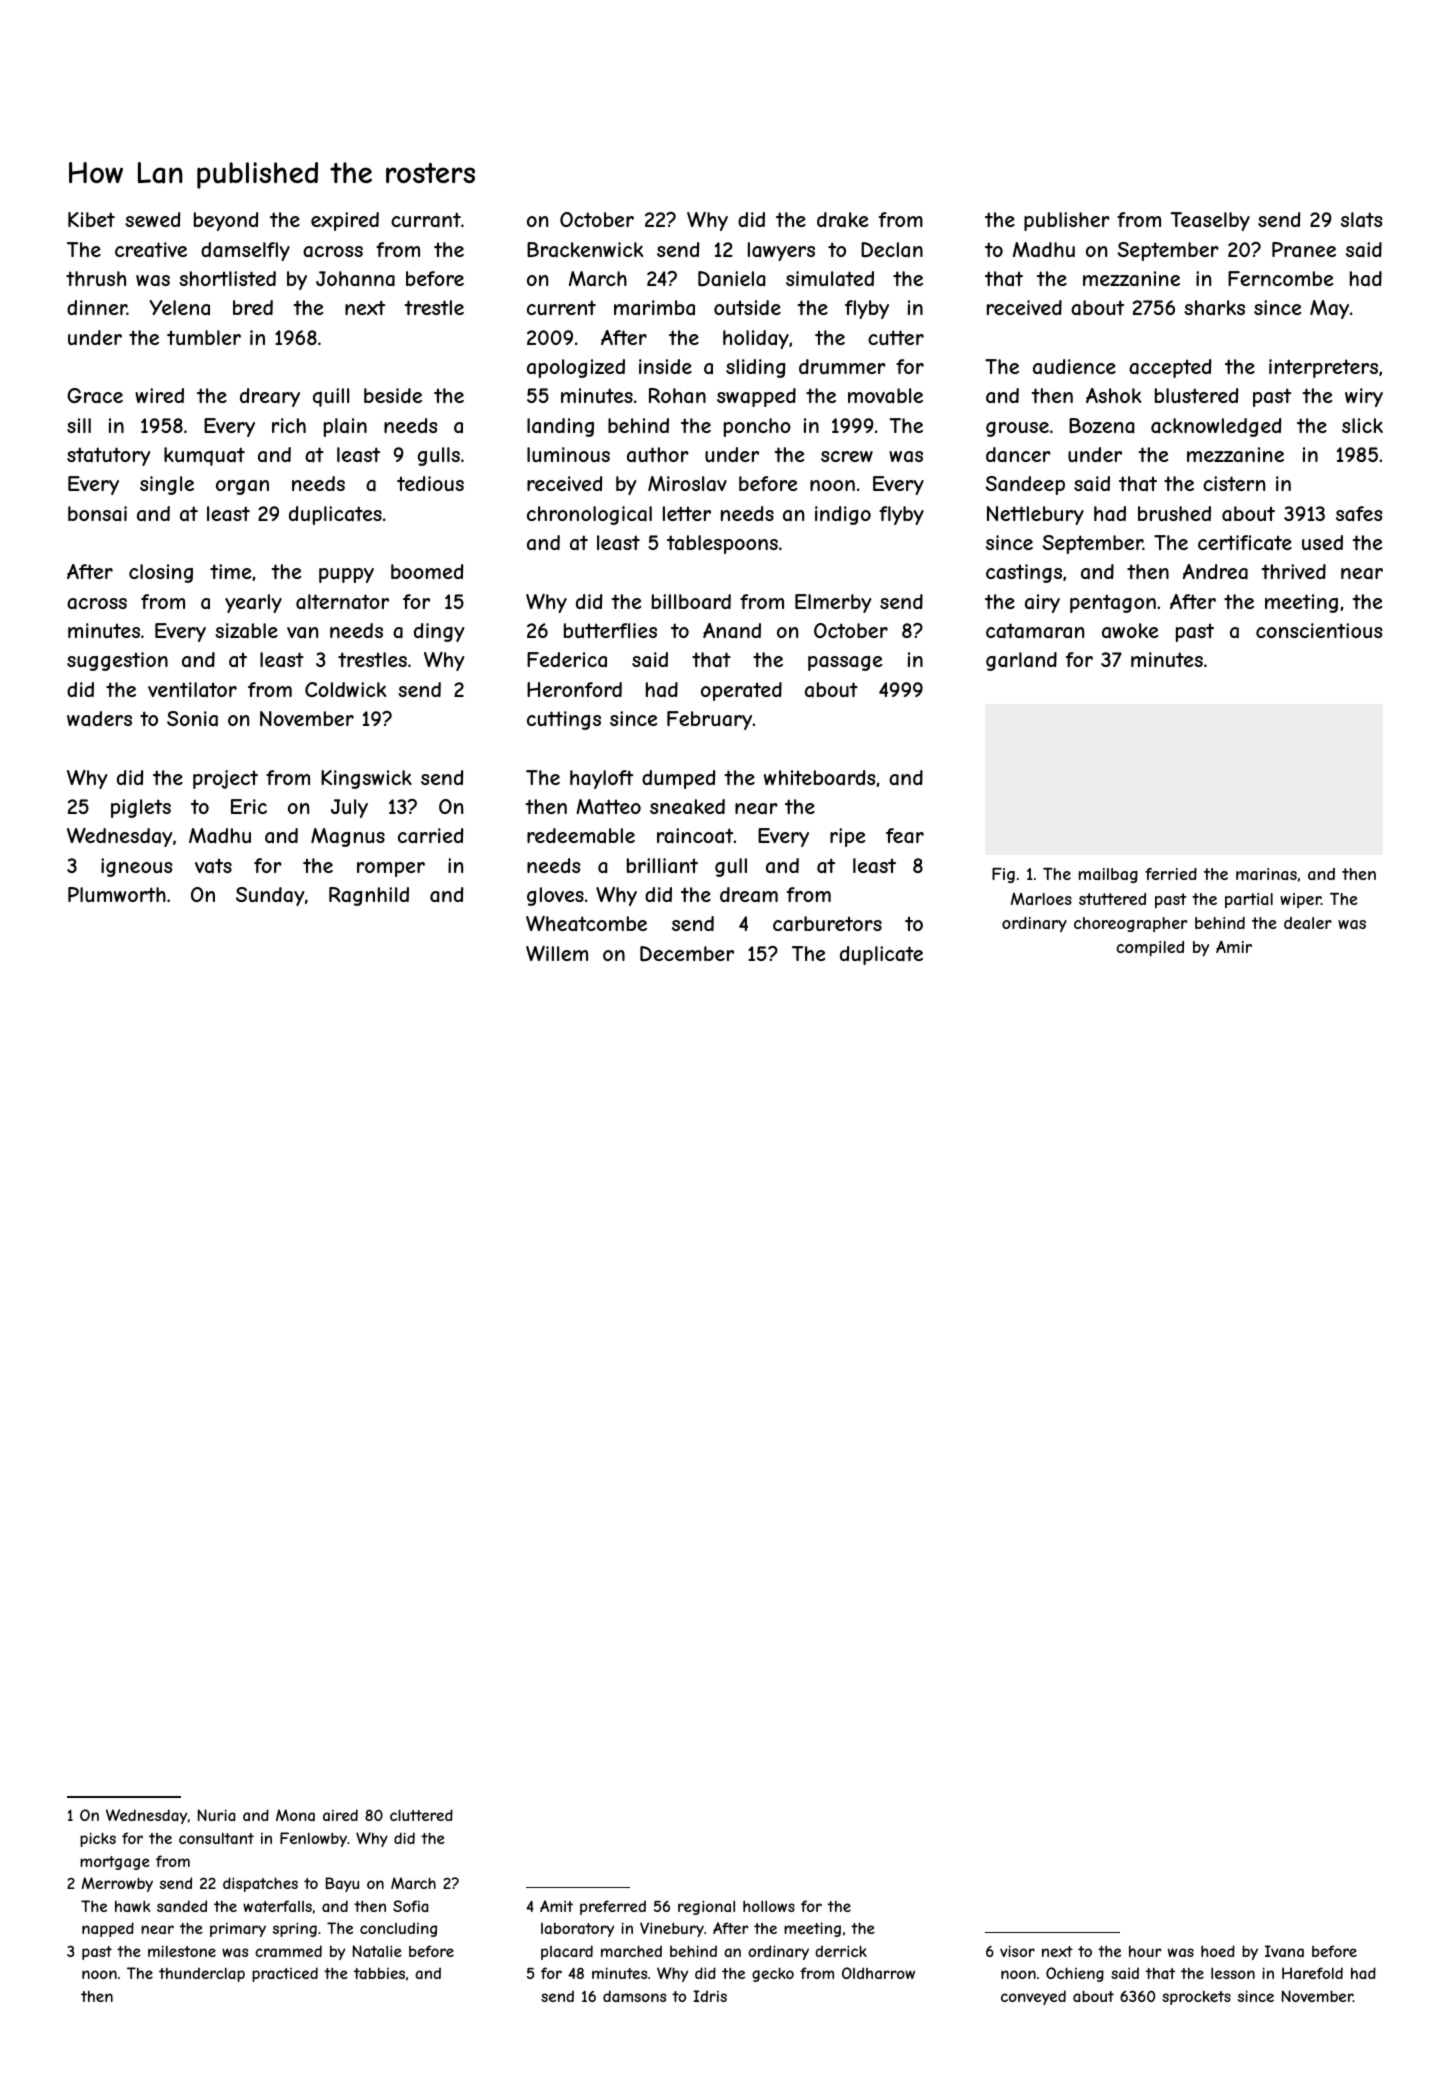 The image size is (1450, 2100). Describe the element at coordinates (842, 220) in the image. I see `drake` at that location.
